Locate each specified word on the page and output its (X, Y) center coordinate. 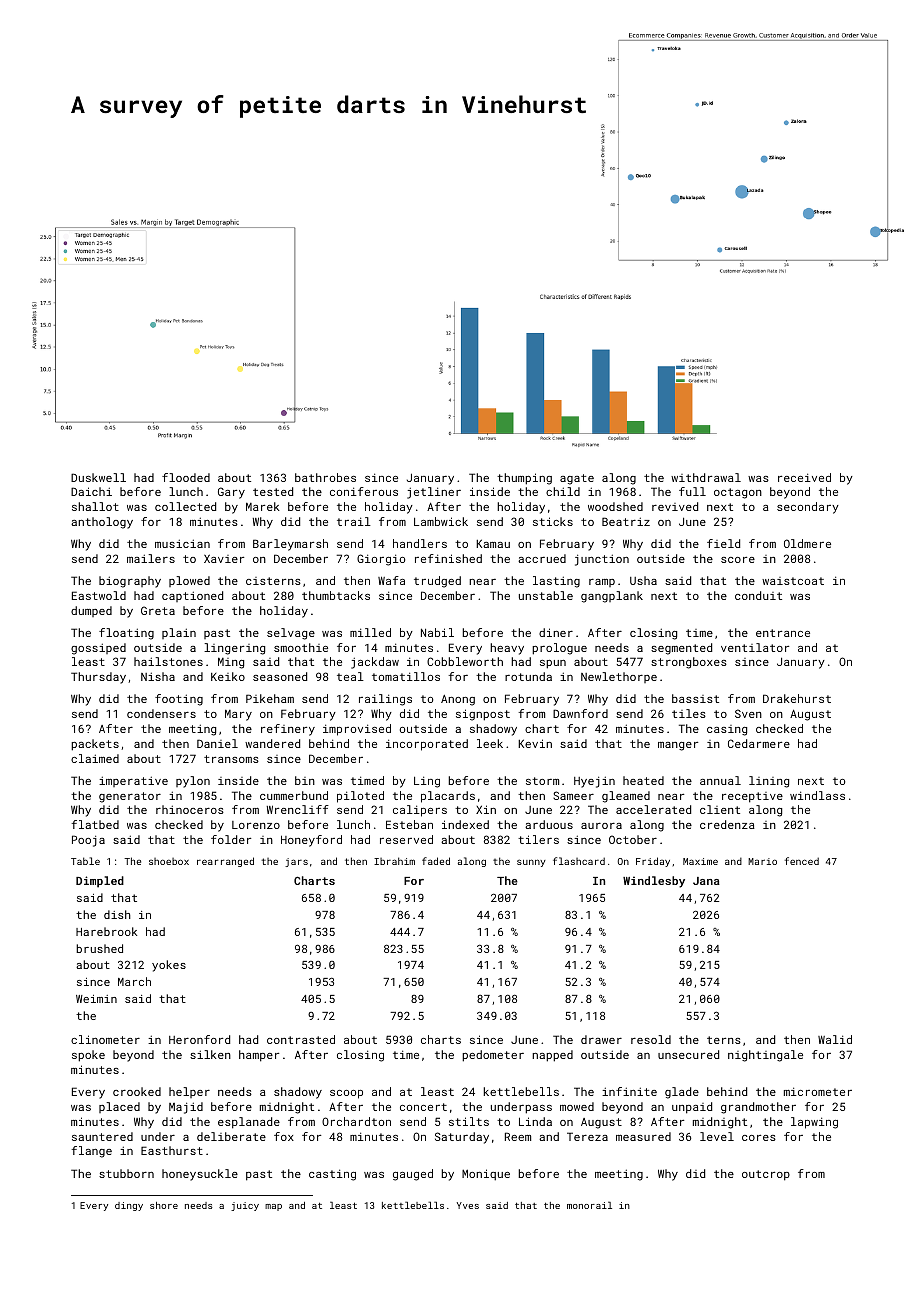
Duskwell (98, 477)
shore (164, 1205)
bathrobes (325, 477)
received (804, 477)
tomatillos (406, 676)
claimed (95, 758)
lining (769, 782)
